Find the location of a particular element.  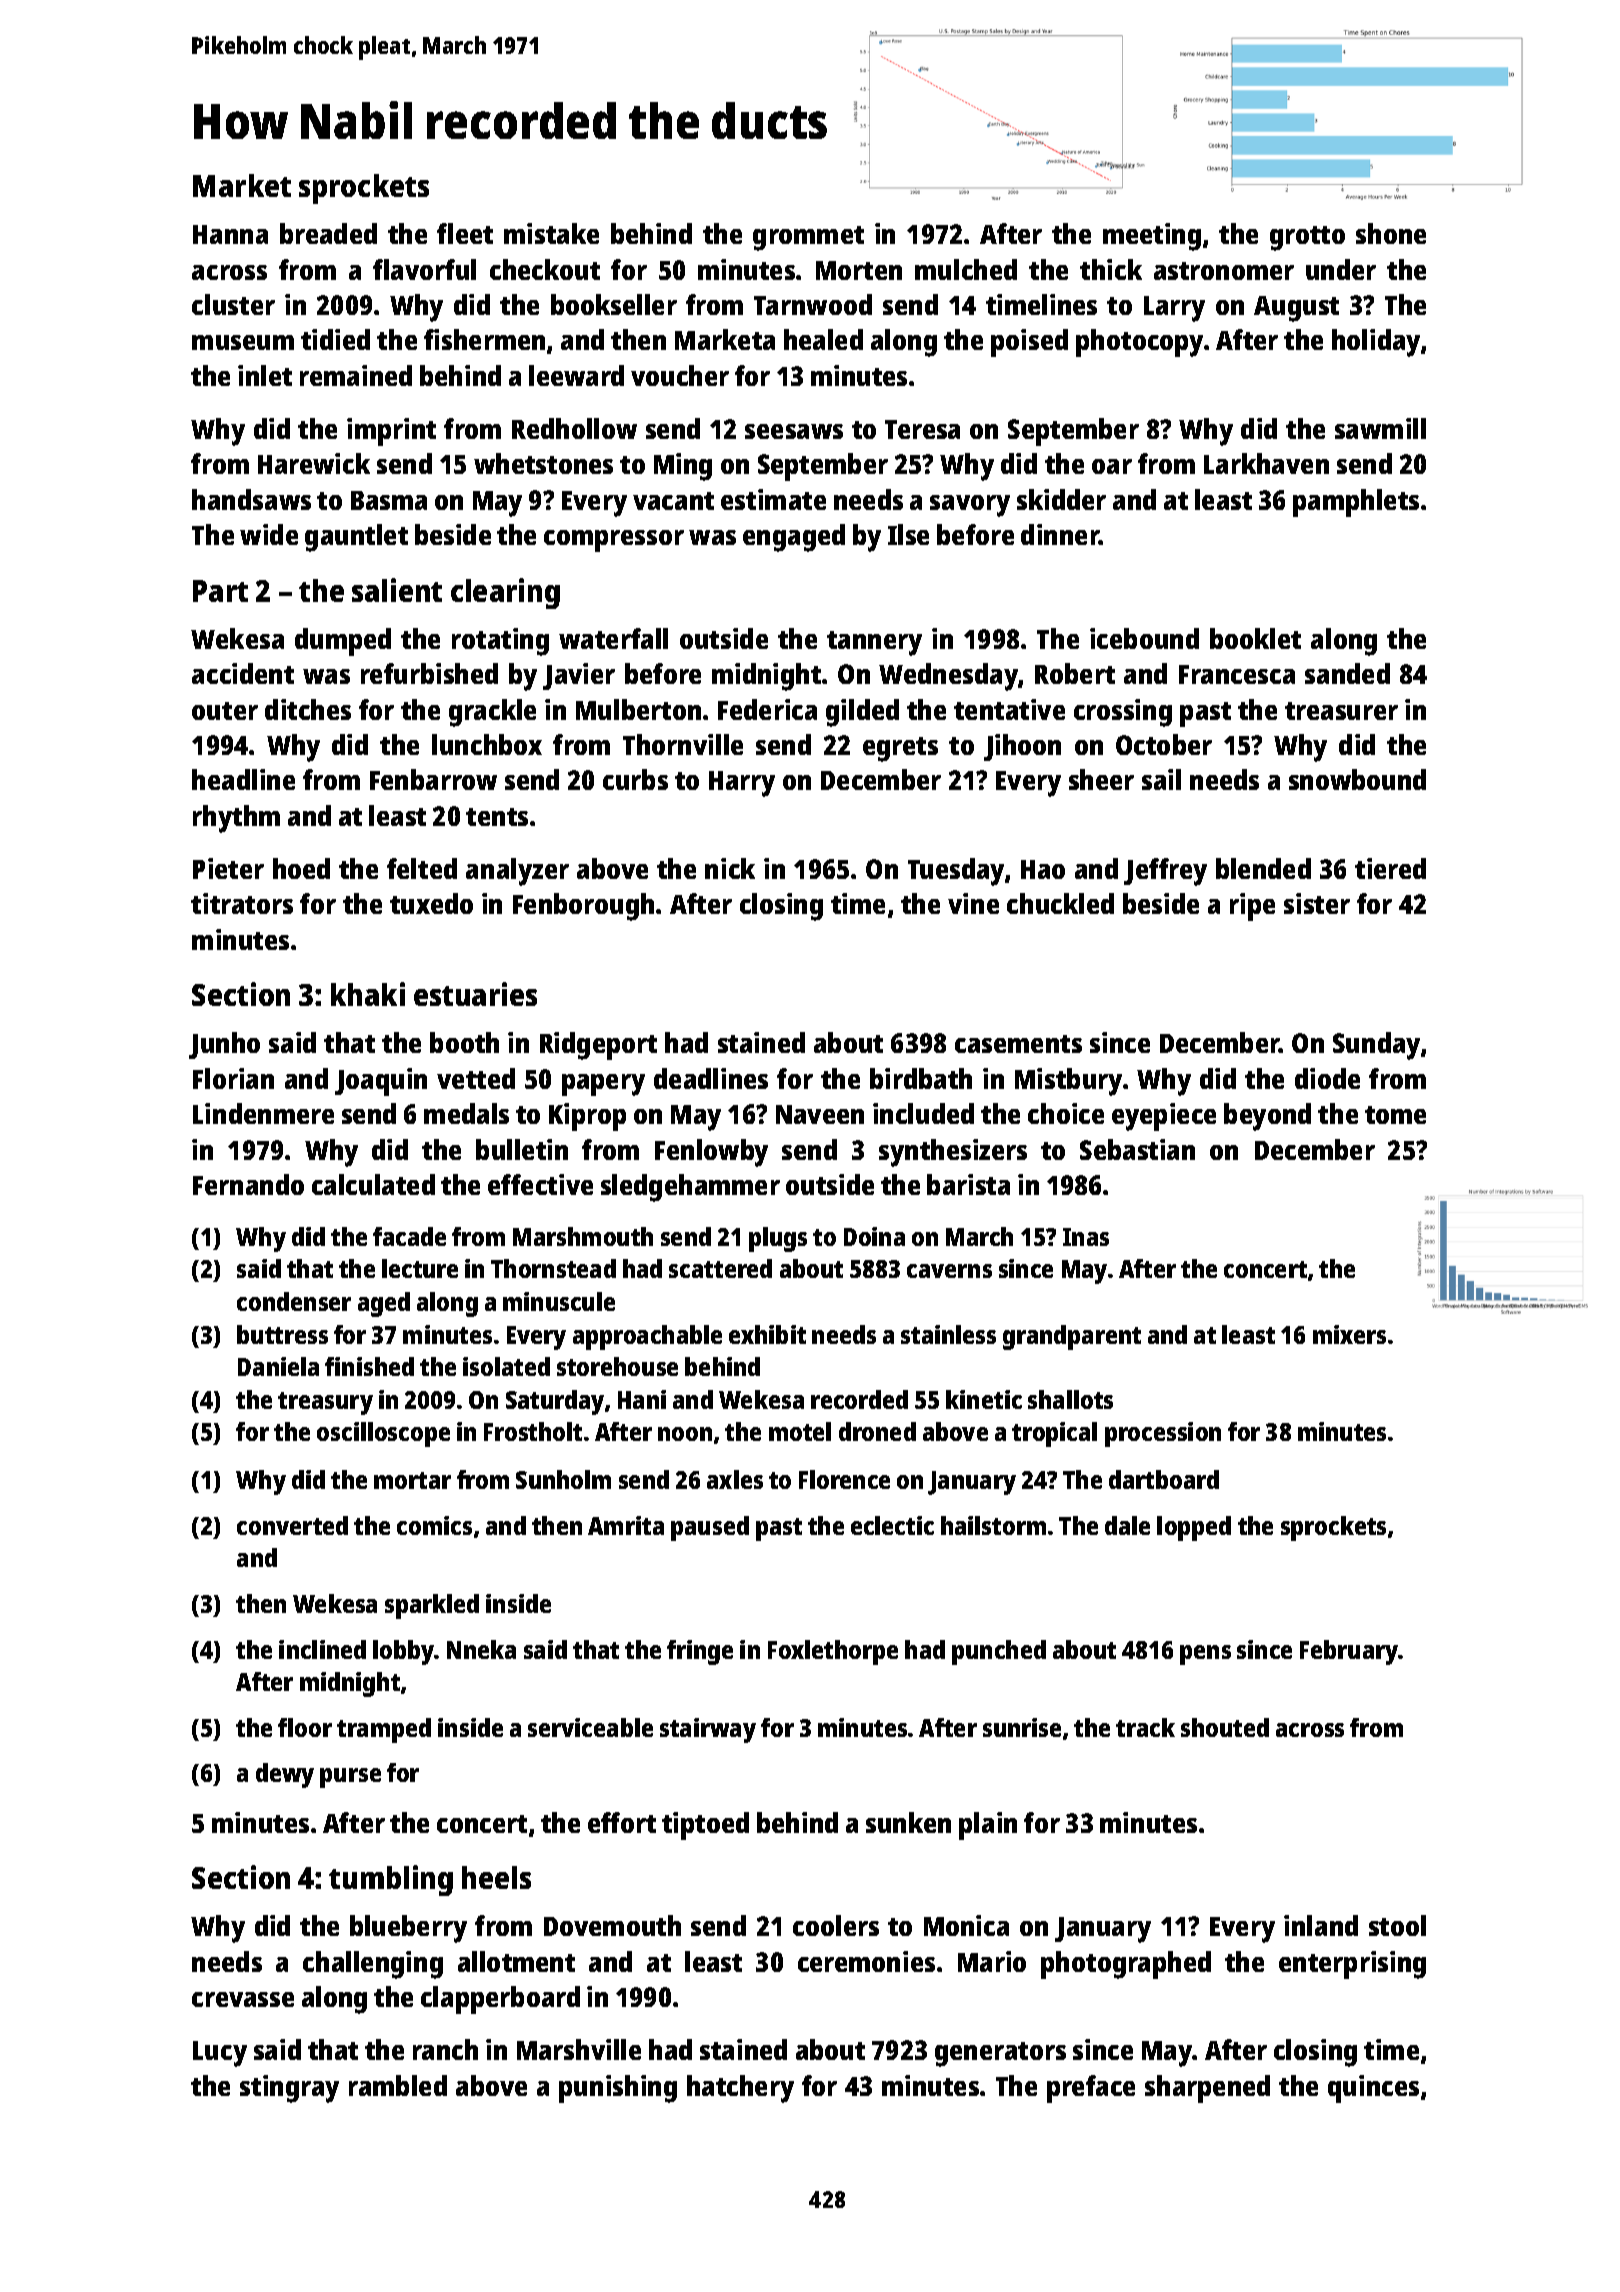

Dovemouth is located at coordinates (612, 1925).
